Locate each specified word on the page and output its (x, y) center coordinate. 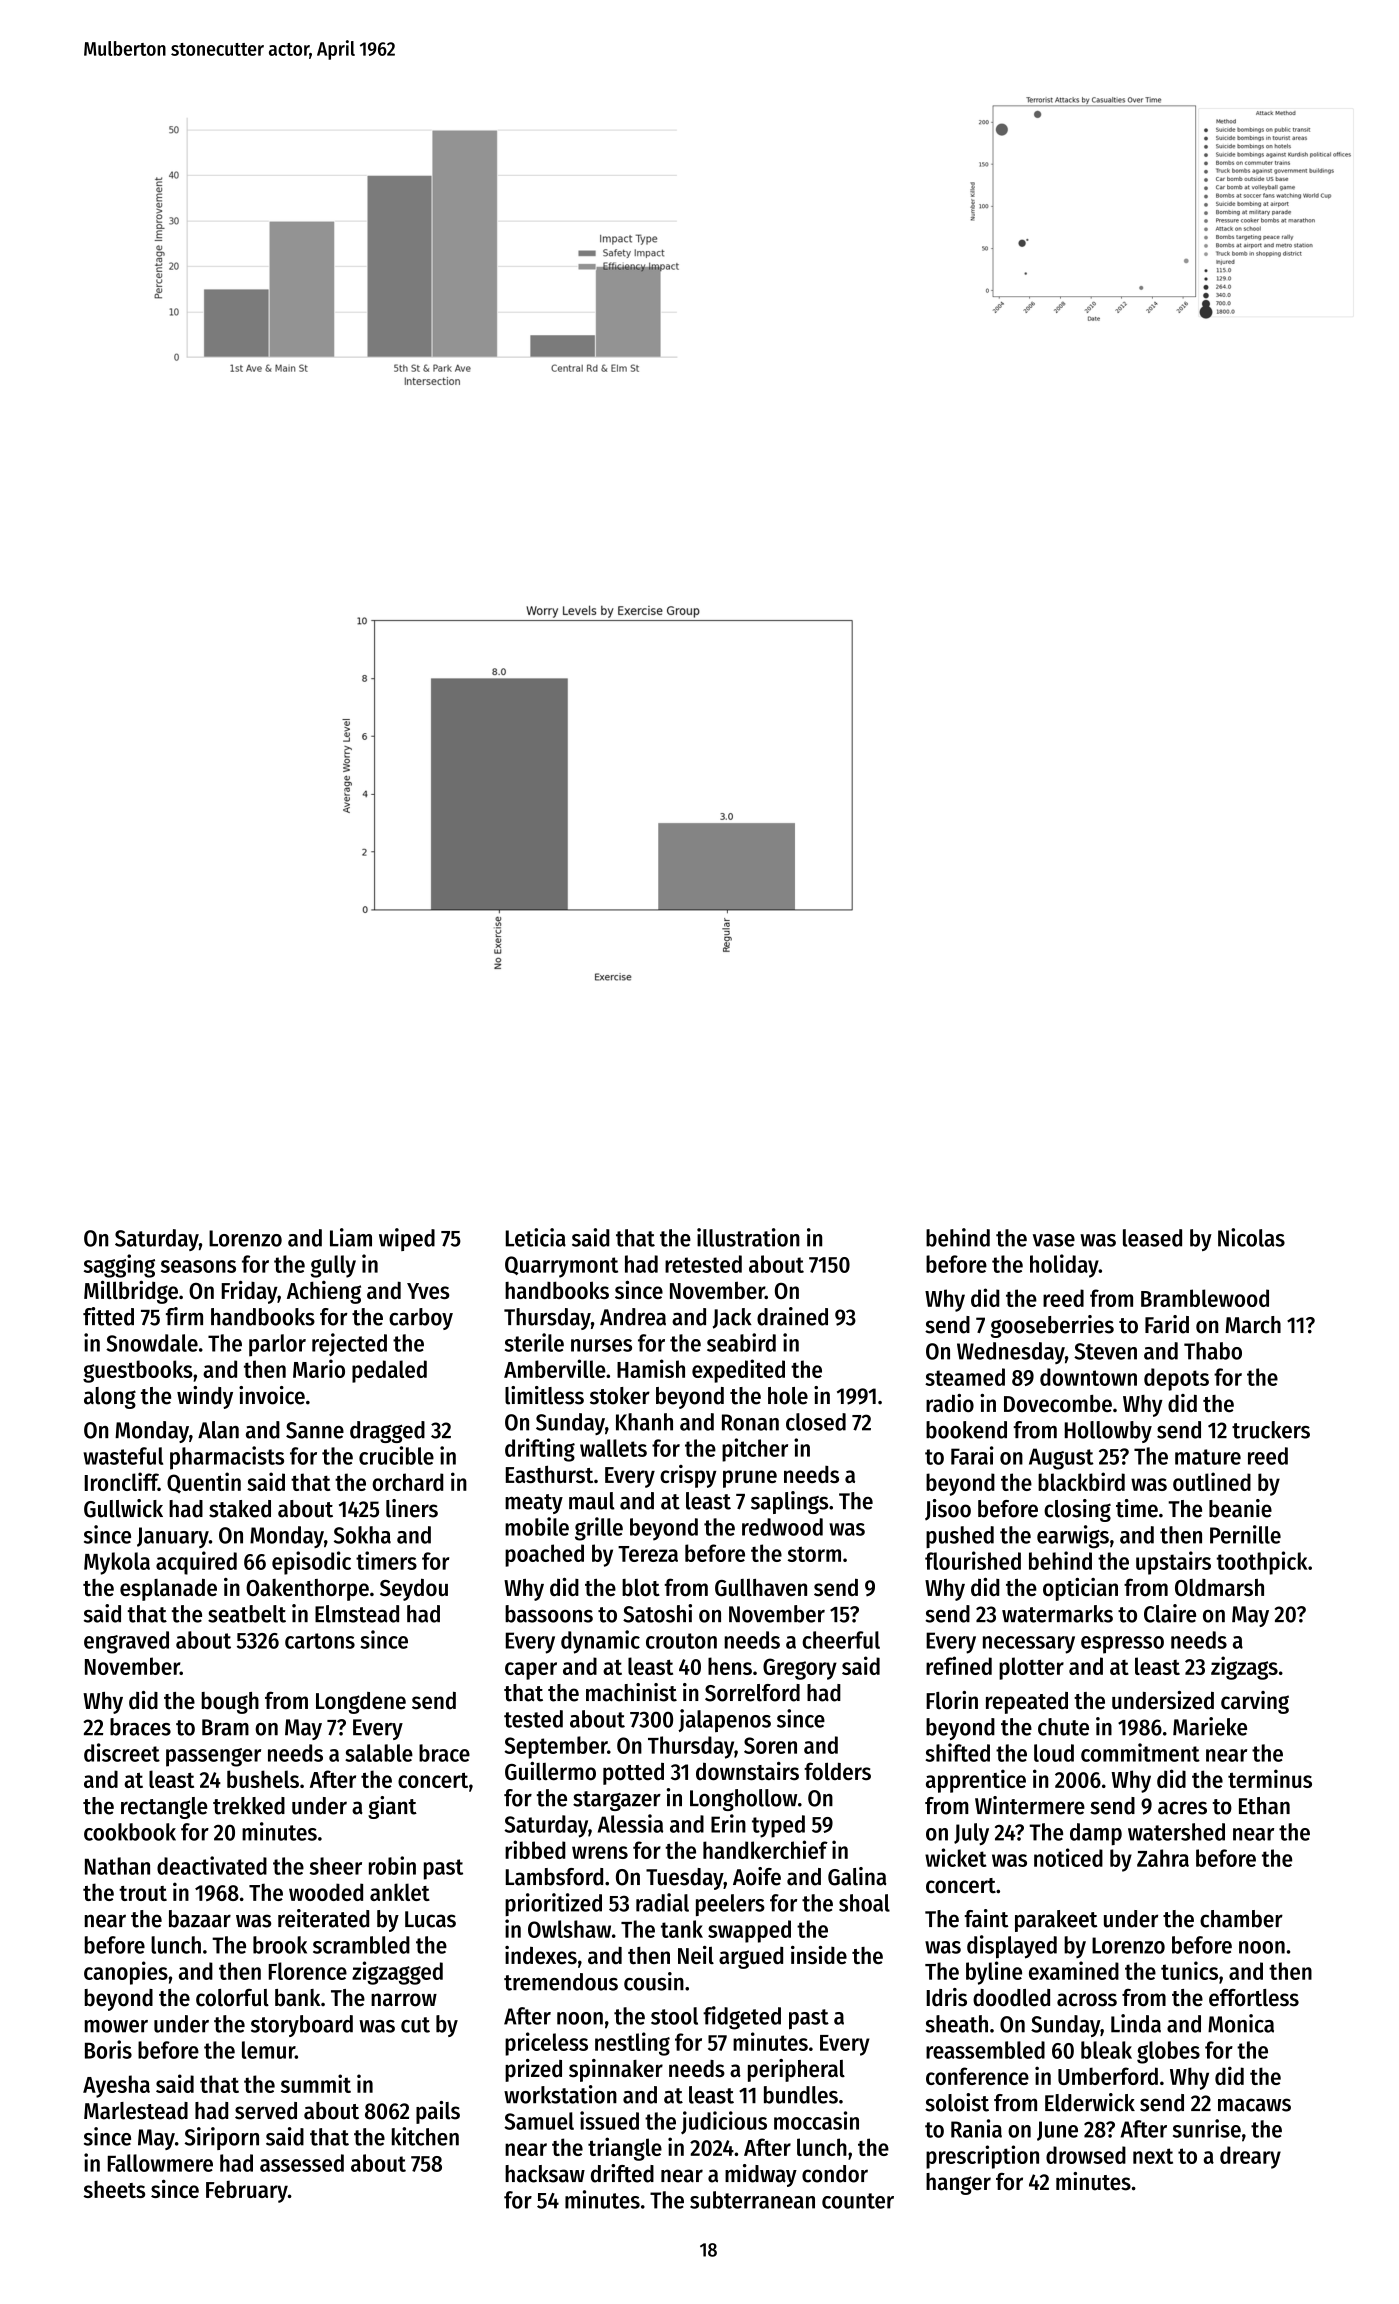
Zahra (1163, 1858)
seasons (198, 1266)
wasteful (123, 1456)
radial (662, 1902)
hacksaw (545, 2174)
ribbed (535, 1849)
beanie (1240, 1508)
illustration (748, 1237)
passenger (213, 1757)
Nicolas (1251, 1237)
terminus (1270, 1778)
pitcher (755, 1450)
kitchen (425, 2136)
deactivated (212, 1865)
